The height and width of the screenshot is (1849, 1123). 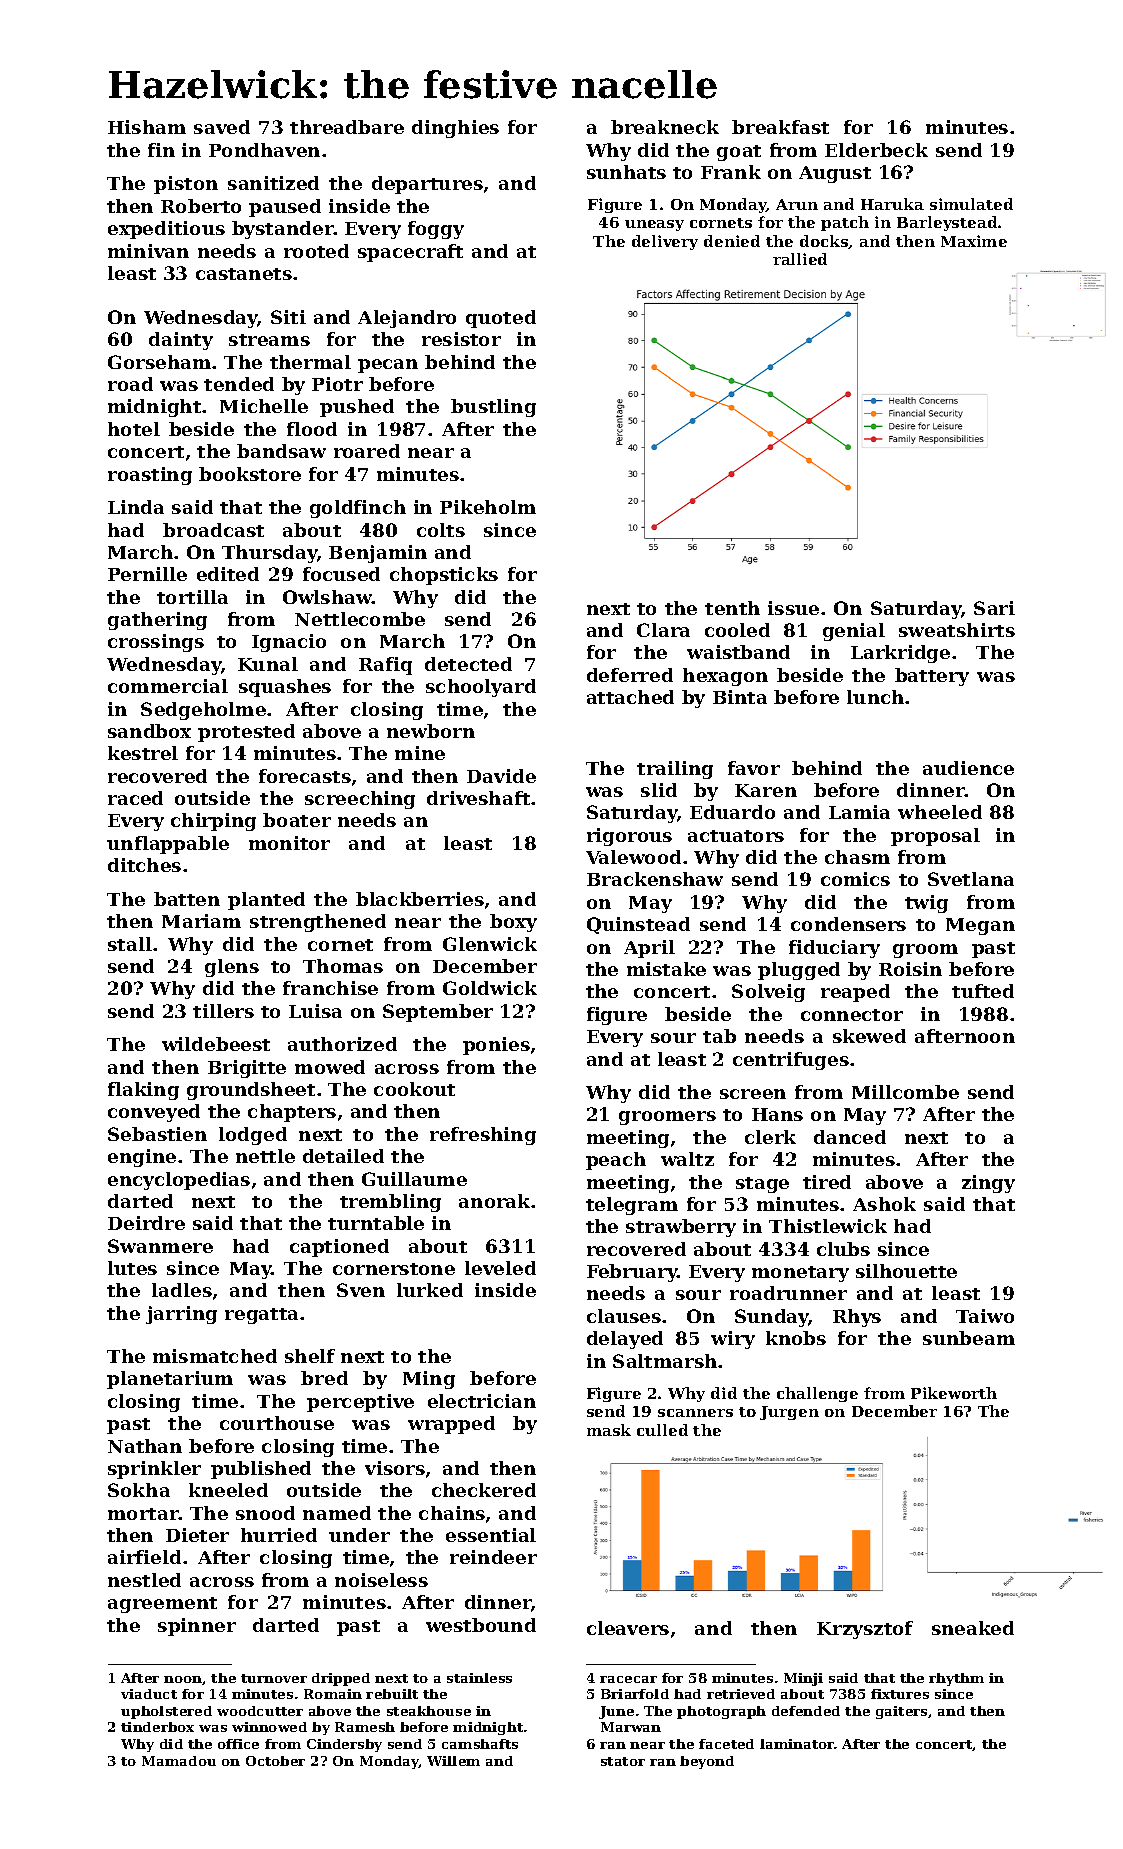 I want to click on beyond, so click(x=707, y=1762).
